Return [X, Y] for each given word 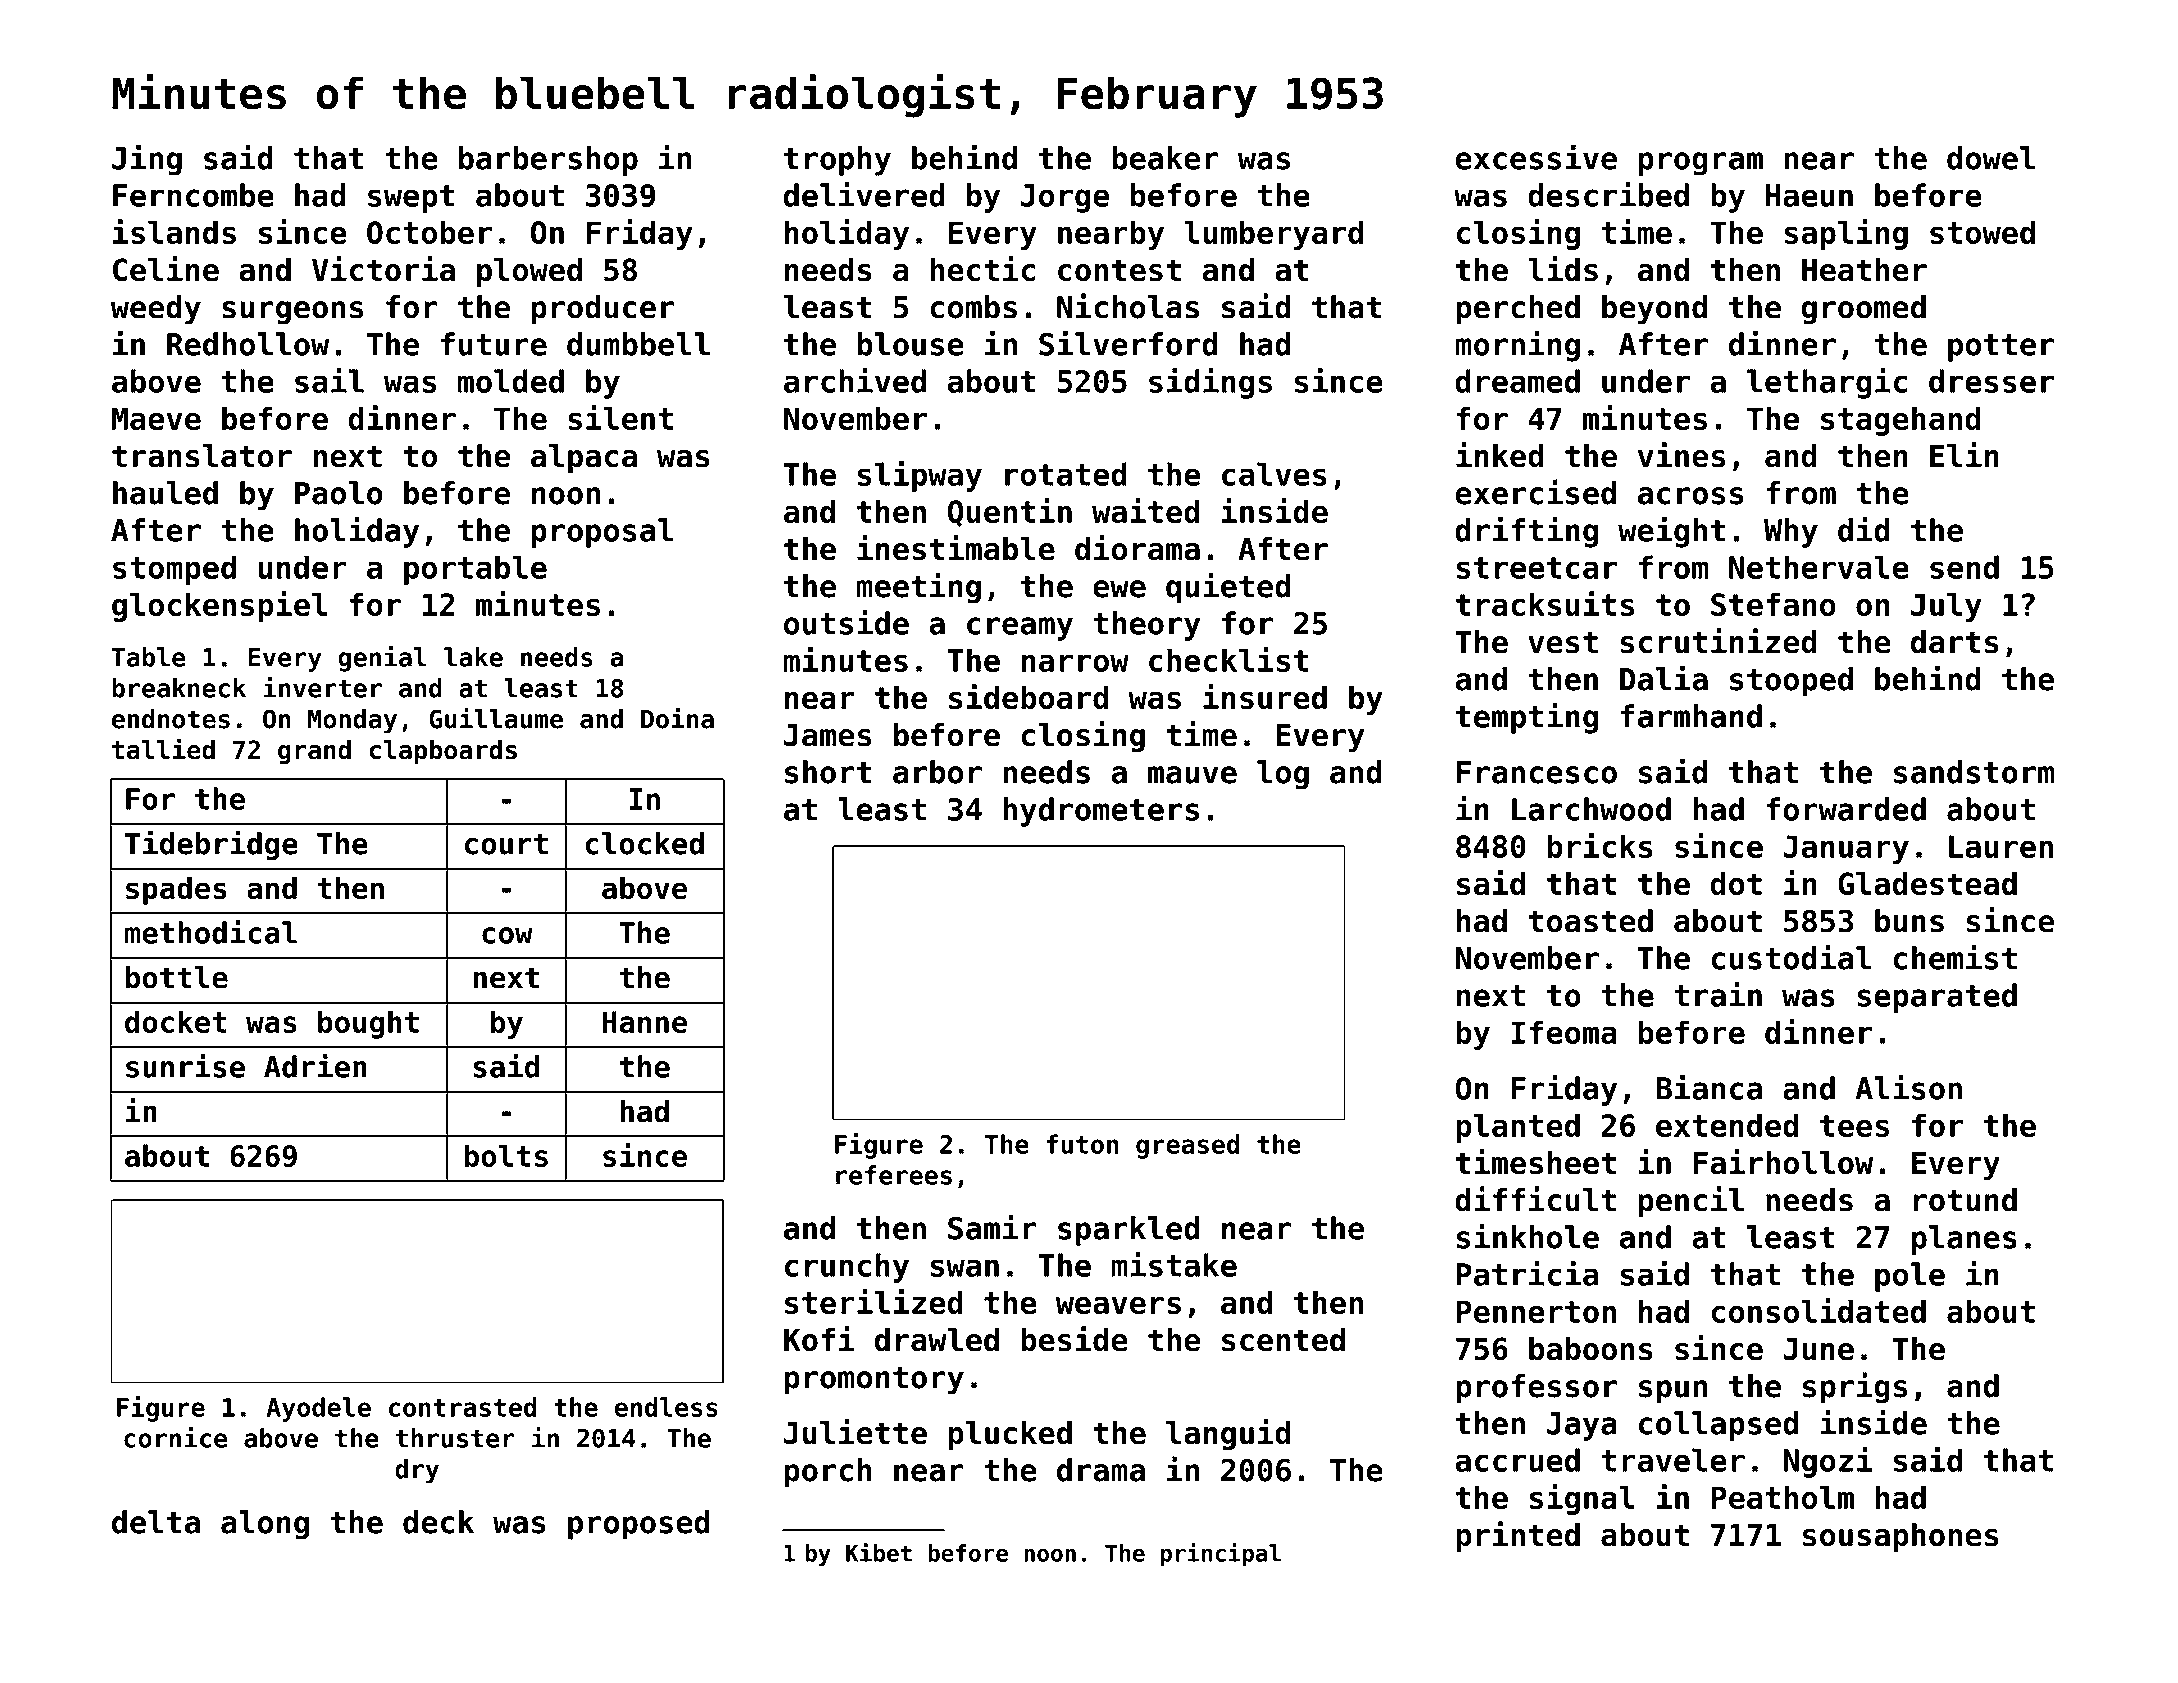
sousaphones [1901, 1537]
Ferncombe [193, 195]
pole [1910, 1277]
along [265, 1525]
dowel [1991, 158]
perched [1518, 310]
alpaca [584, 458]
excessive [1536, 157]
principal [1221, 1554]
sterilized [874, 1301]
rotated [1066, 474]
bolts [506, 1155]
